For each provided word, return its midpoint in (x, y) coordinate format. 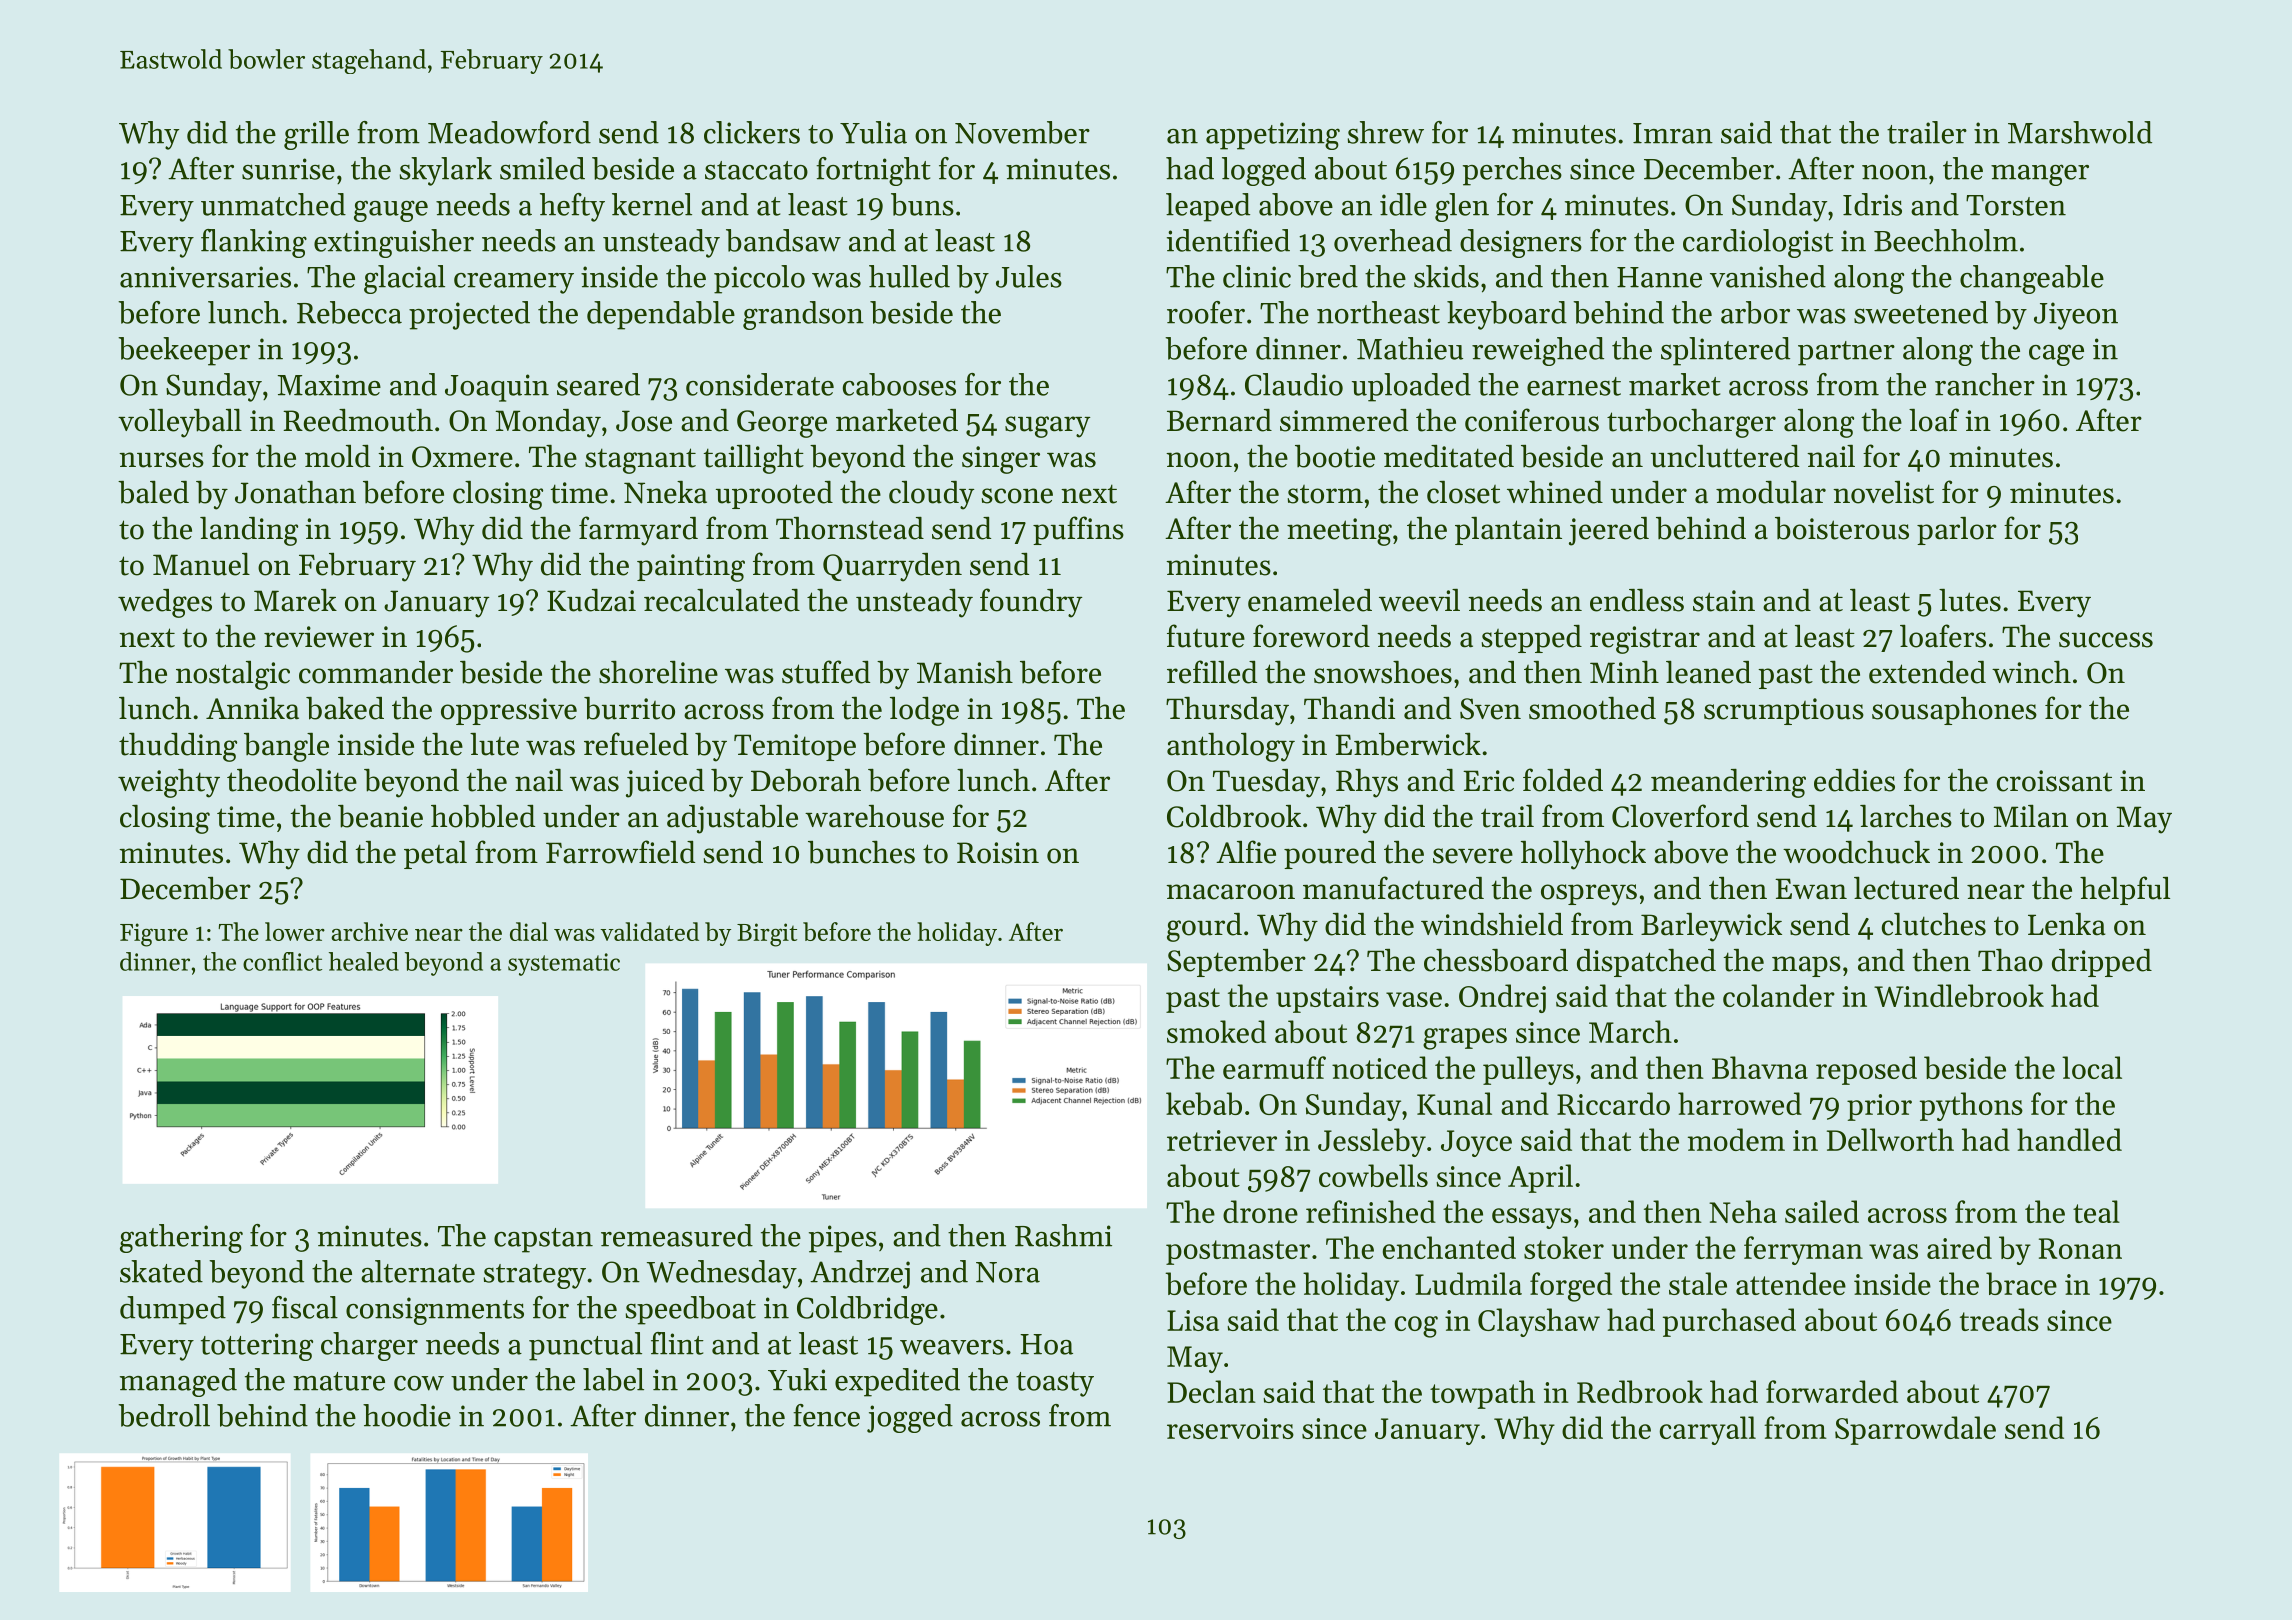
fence (826, 1415)
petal (435, 855)
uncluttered (1725, 456)
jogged (910, 1418)
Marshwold (2080, 132)
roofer (1206, 312)
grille (316, 135)
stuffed (826, 672)
